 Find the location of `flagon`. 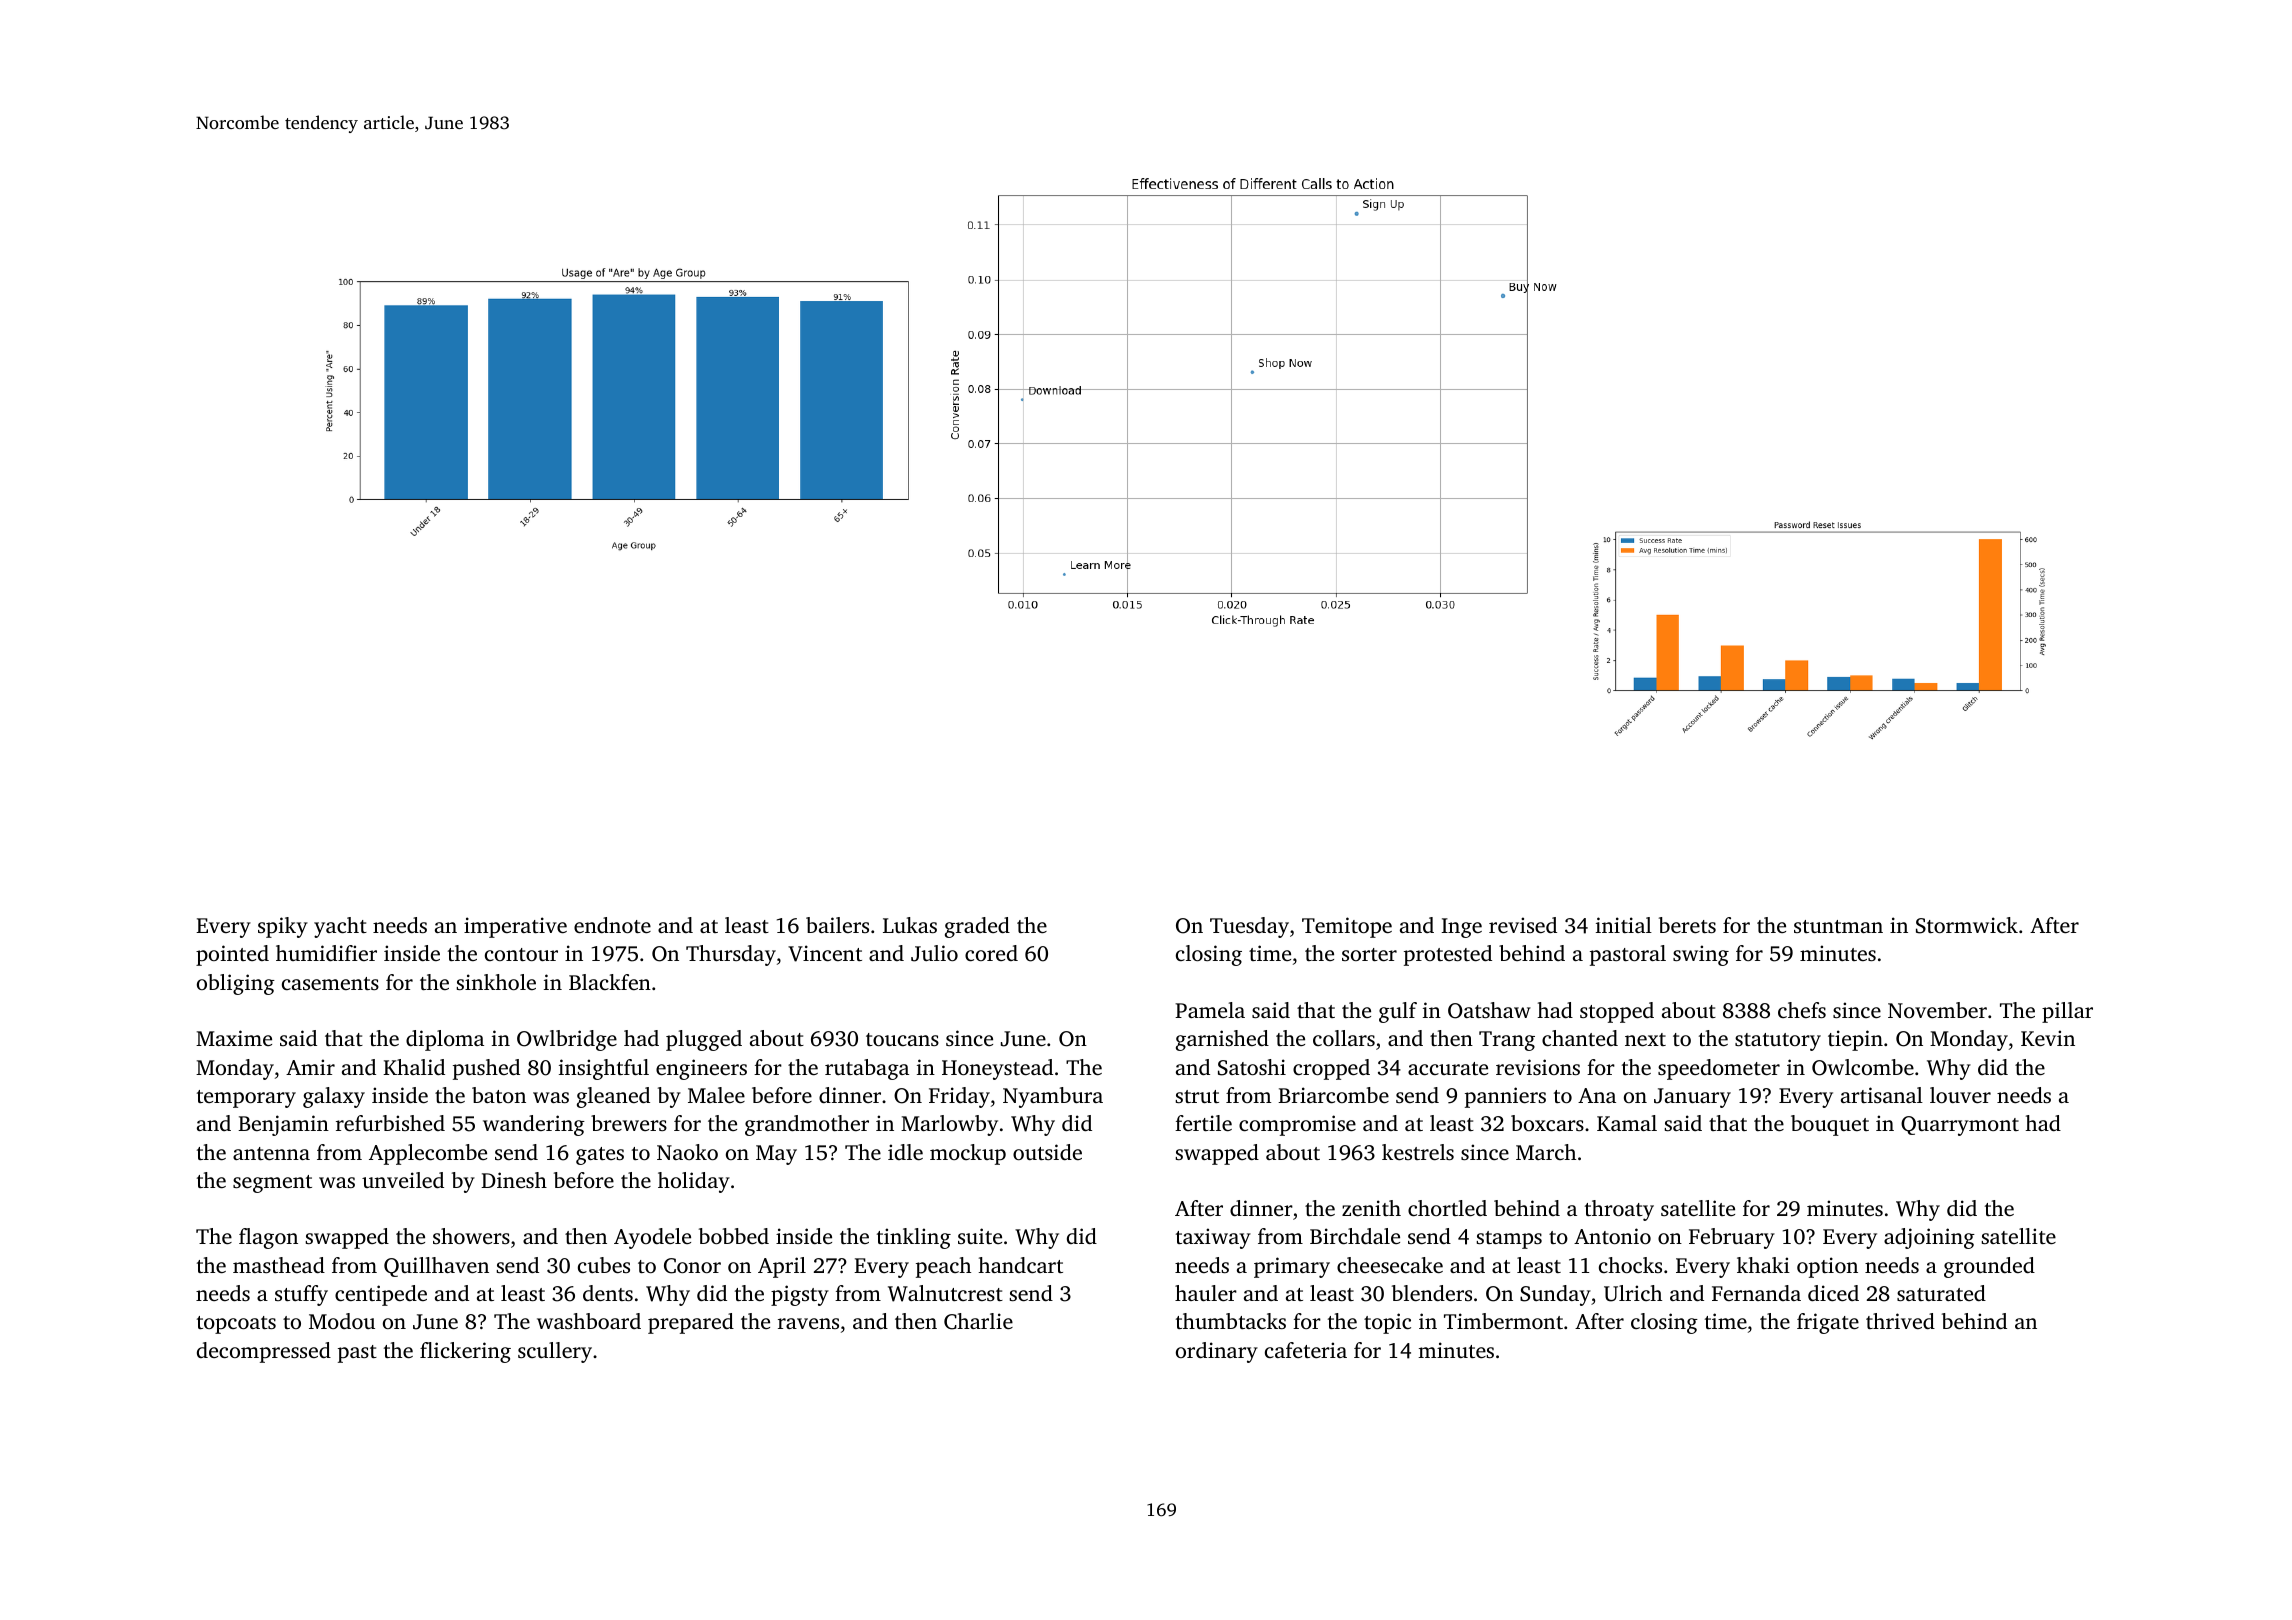

flagon is located at coordinates (268, 1238).
